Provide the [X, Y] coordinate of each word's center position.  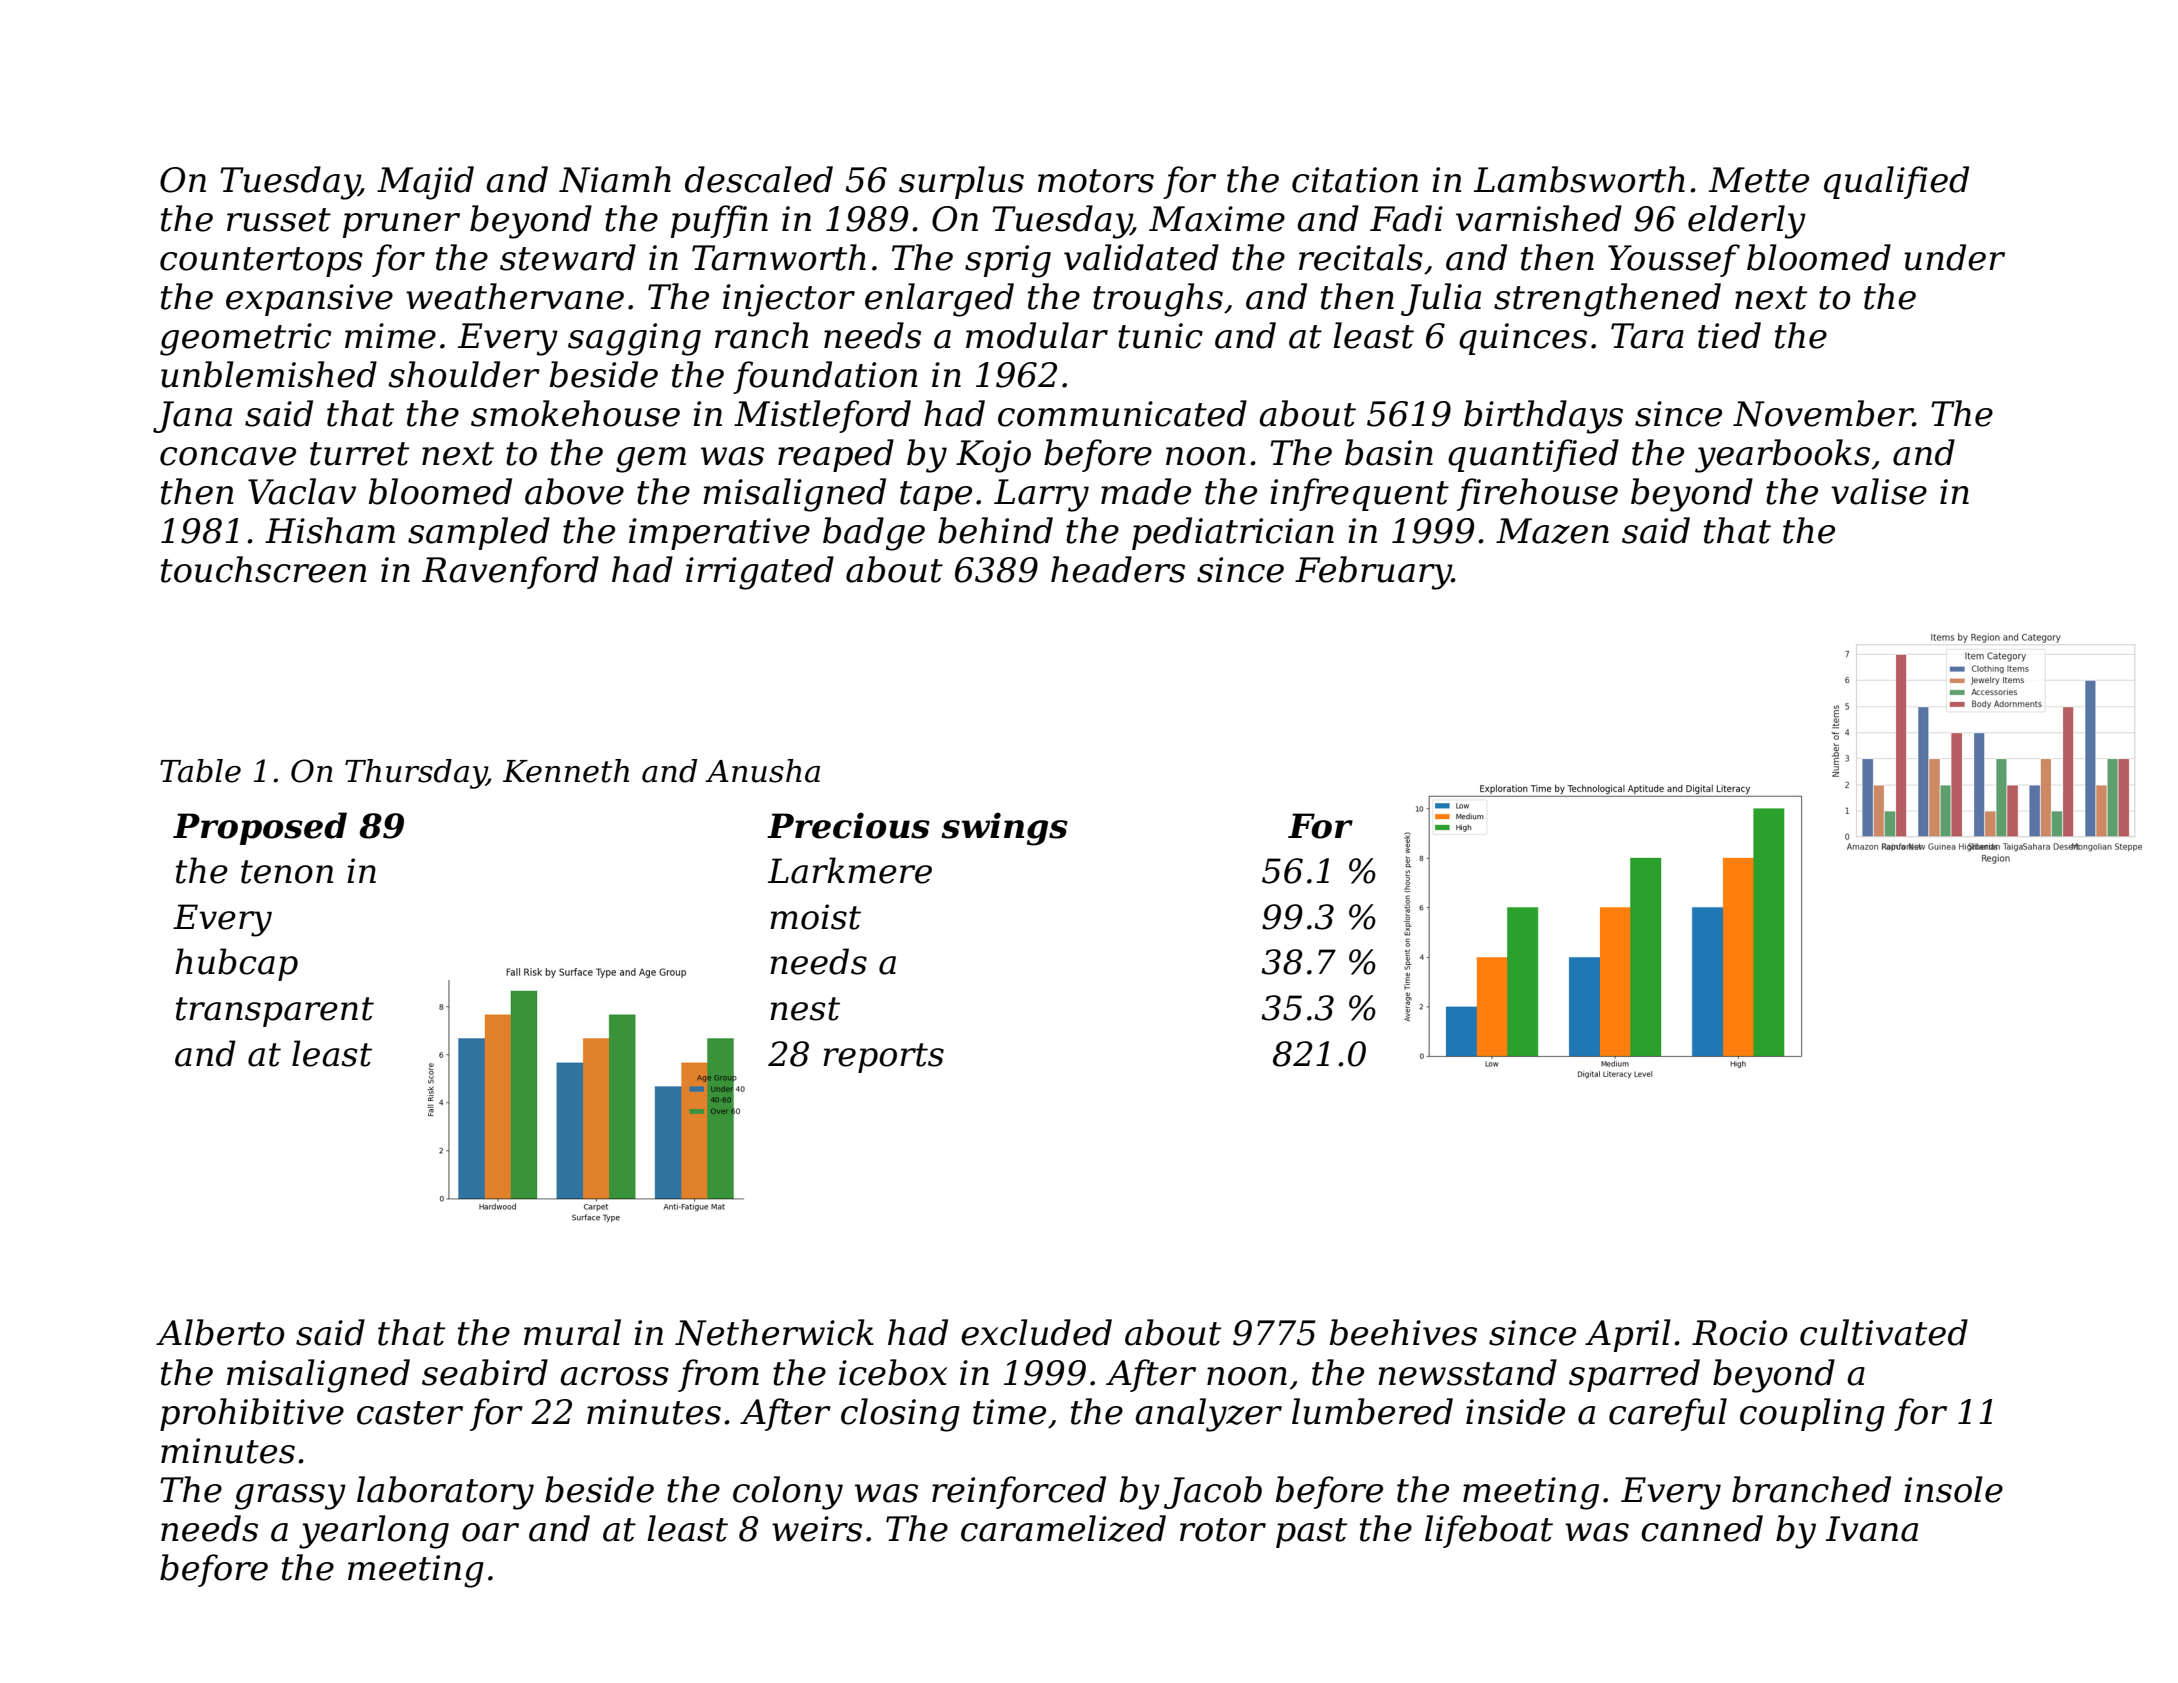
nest [805, 1009]
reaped [836, 455]
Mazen [1552, 531]
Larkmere [850, 870]
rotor [1223, 1530]
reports [883, 1058]
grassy [290, 1497]
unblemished [269, 374]
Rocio [1739, 1333]
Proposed [260, 828]
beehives [1403, 1332]
